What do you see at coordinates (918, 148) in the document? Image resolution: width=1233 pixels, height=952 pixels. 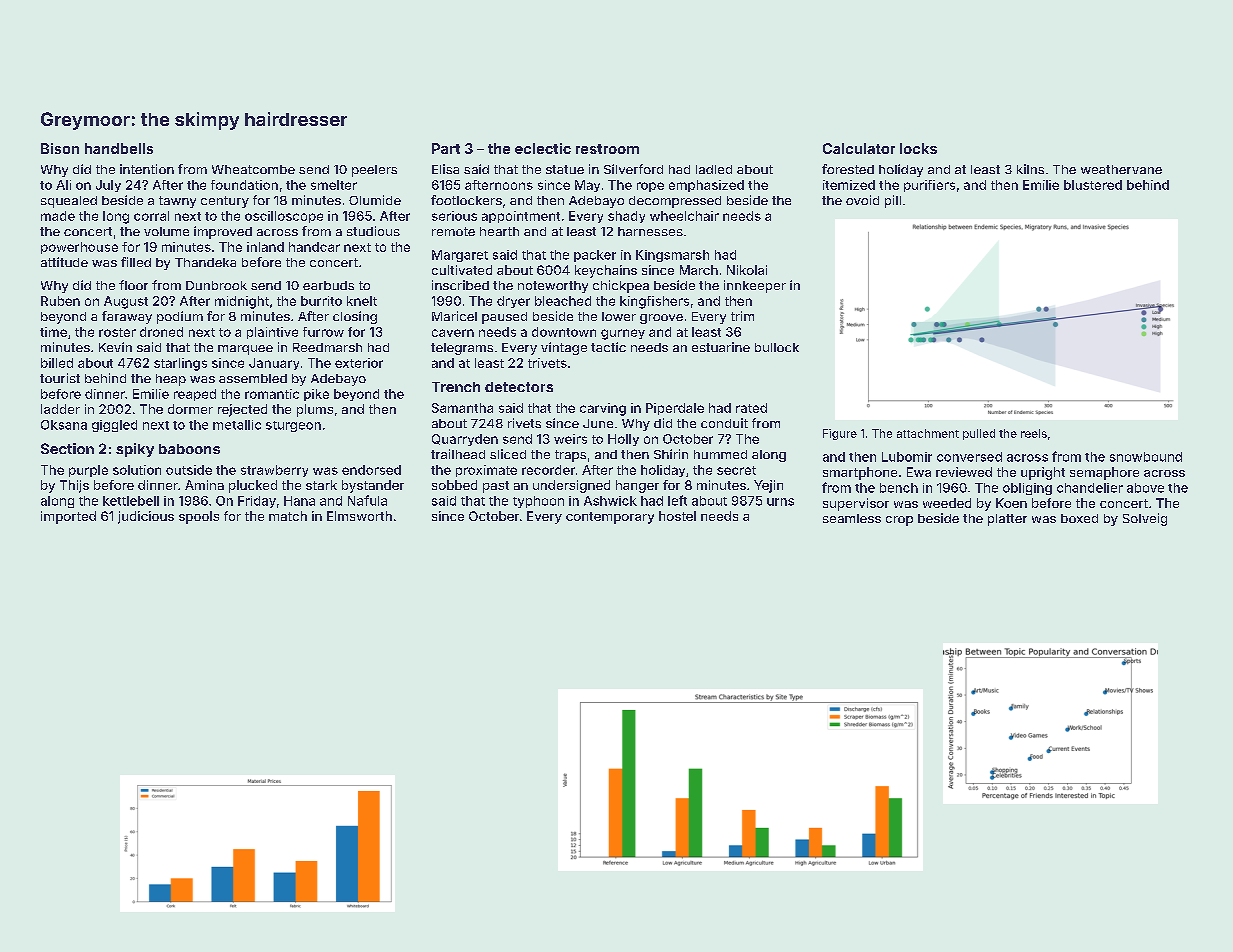 I see `locks` at bounding box center [918, 148].
